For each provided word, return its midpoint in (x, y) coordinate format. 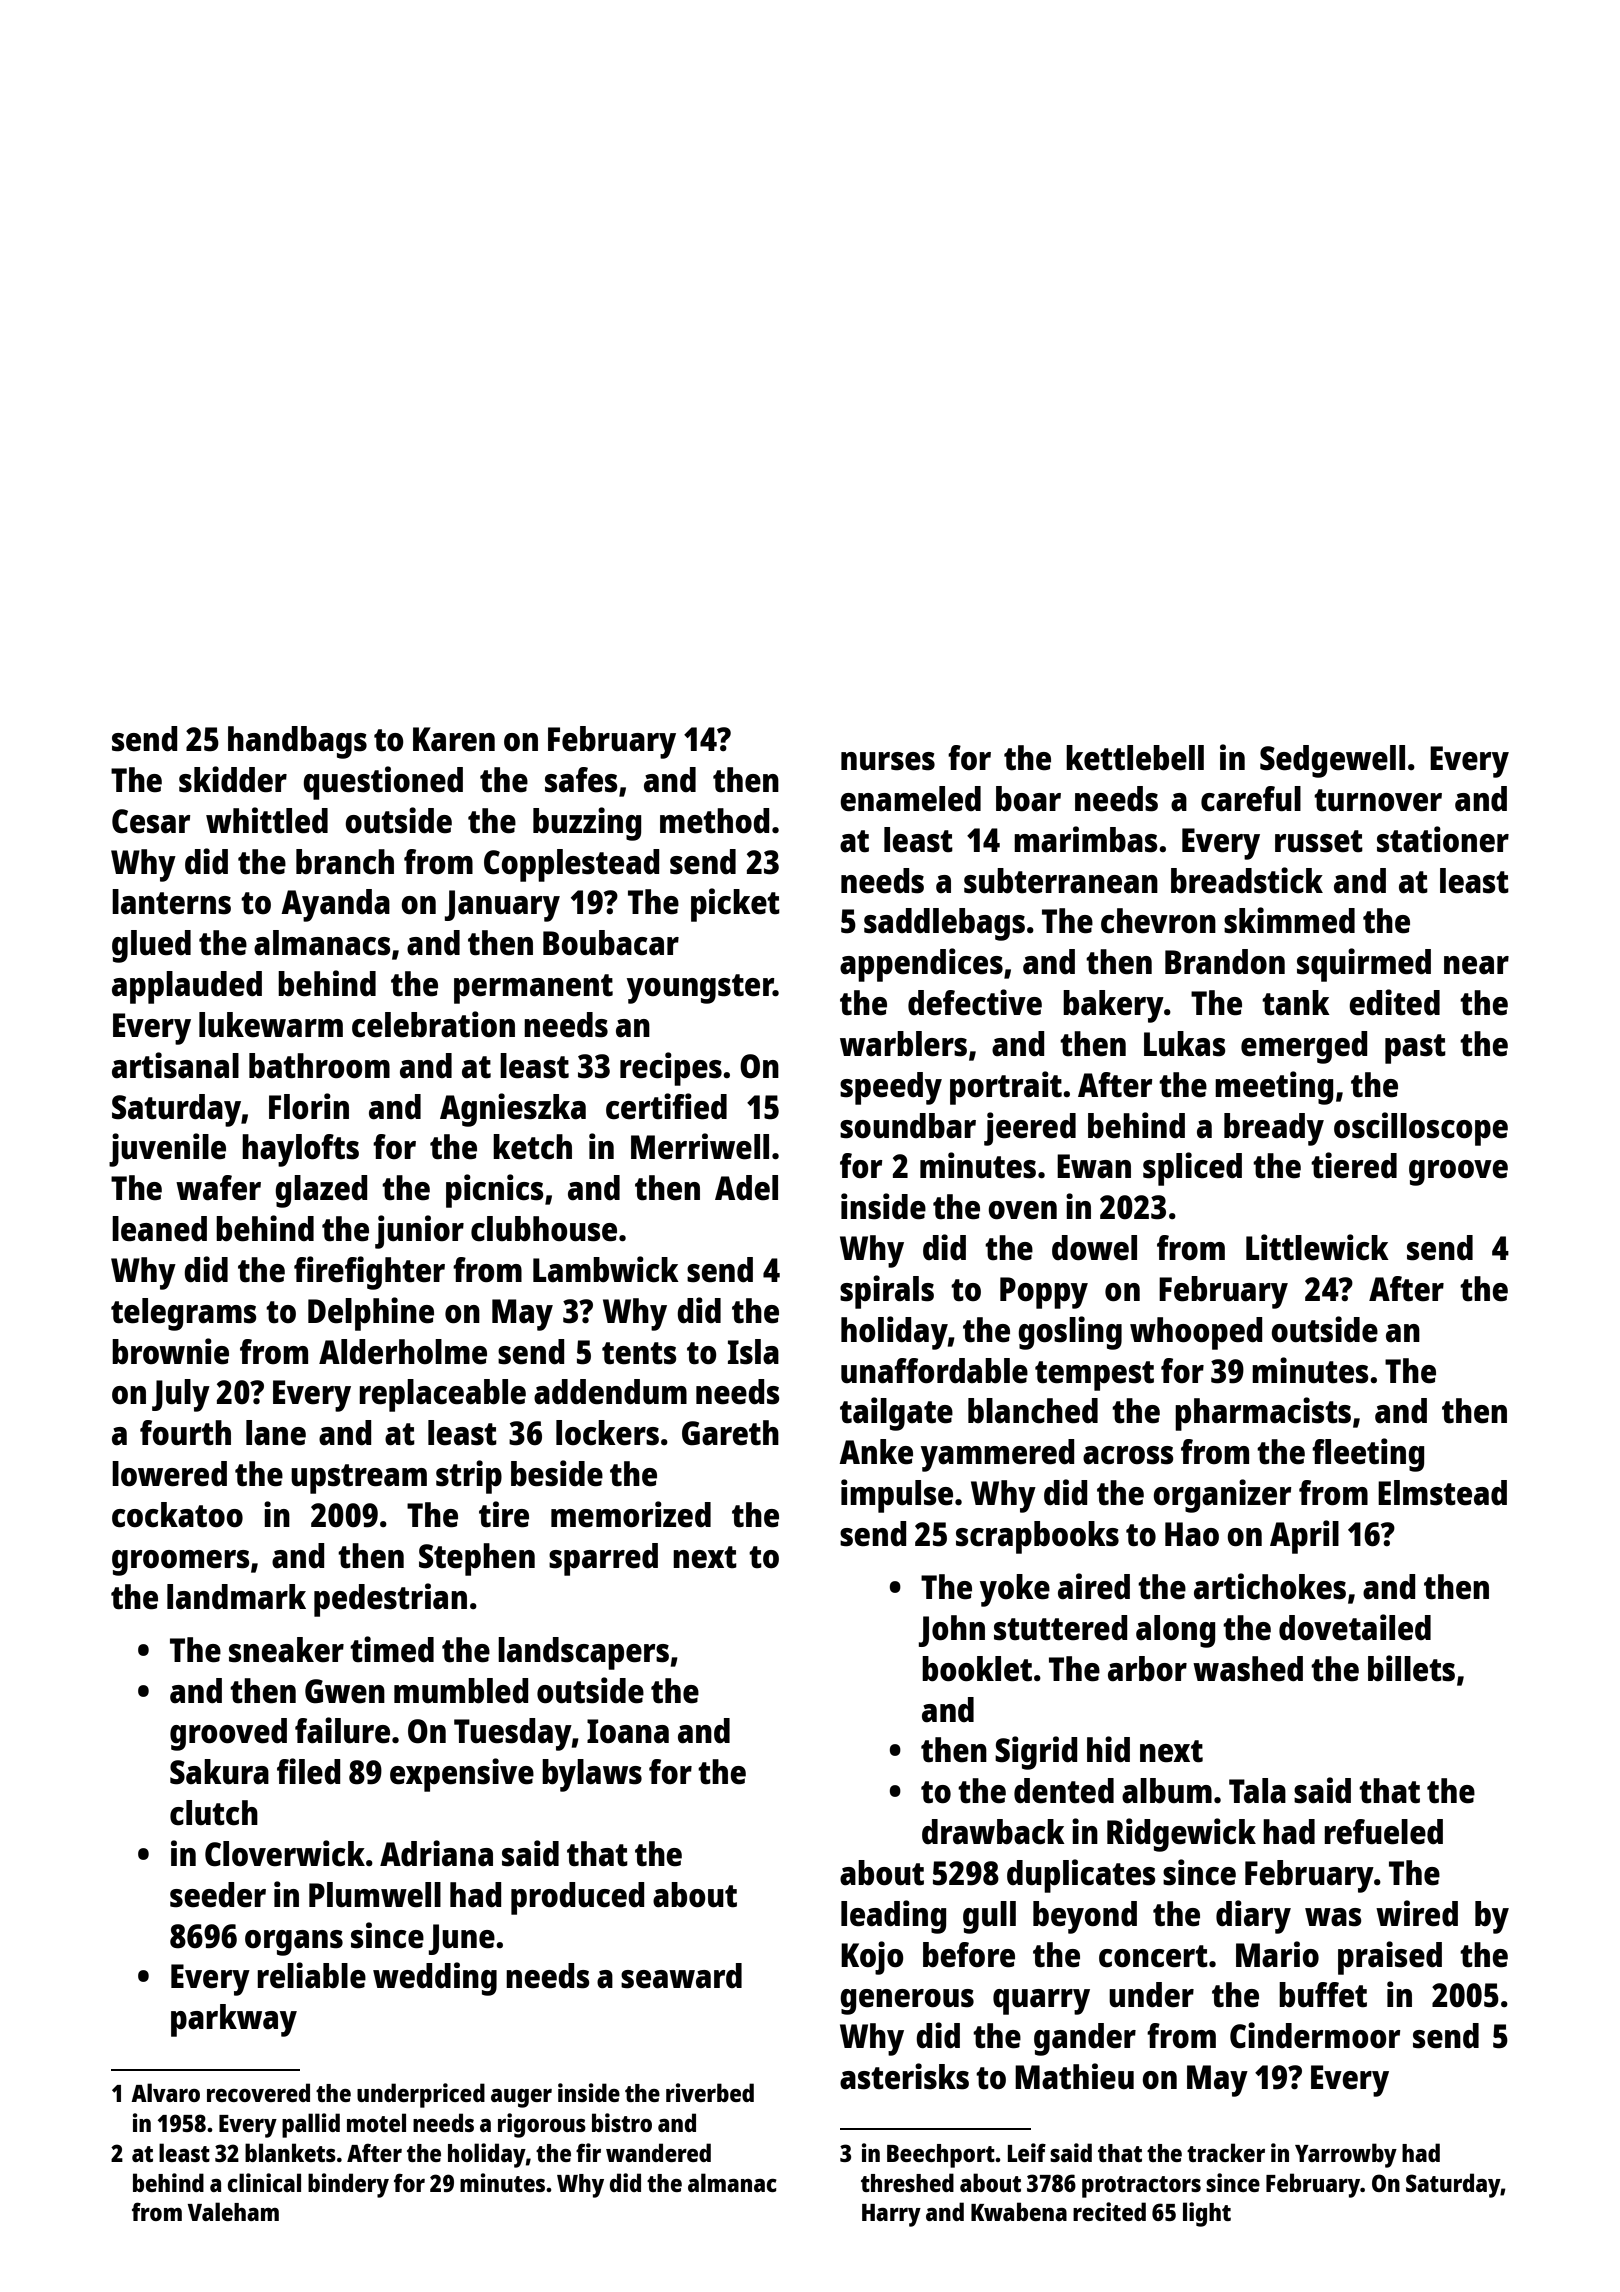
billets (1411, 1668)
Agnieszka (513, 1110)
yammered (998, 1455)
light (1207, 2214)
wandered (658, 2152)
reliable (311, 1975)
